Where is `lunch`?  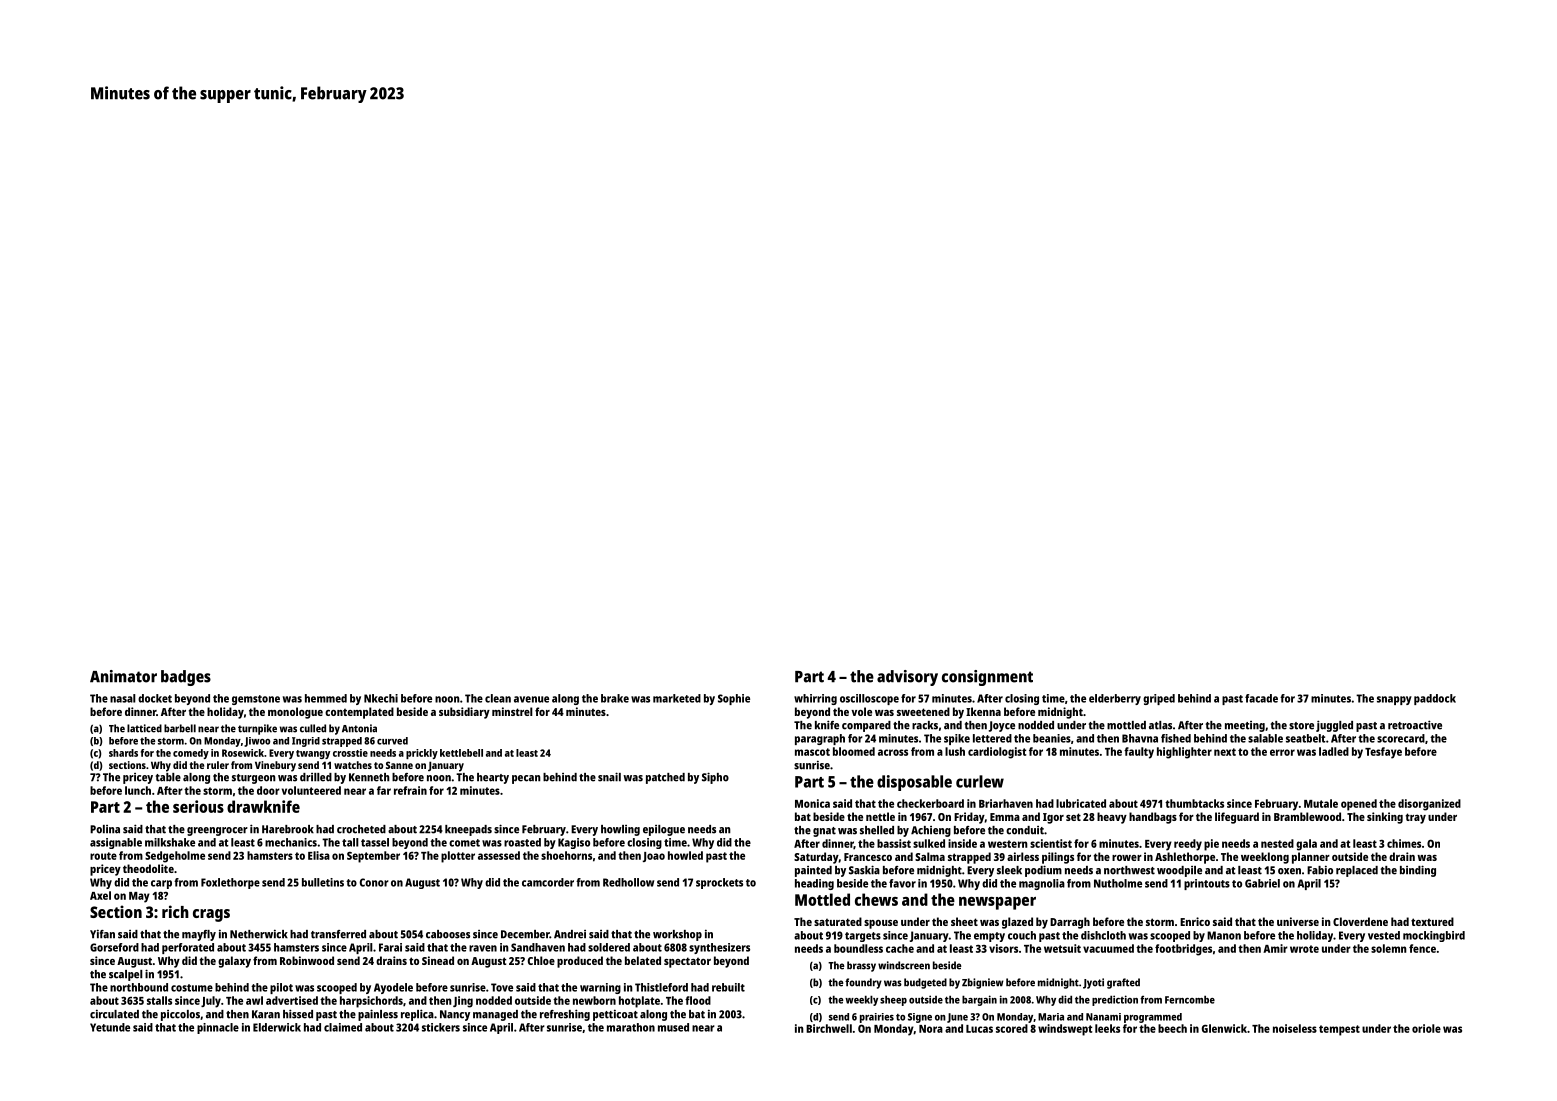
lunch is located at coordinates (138, 790).
